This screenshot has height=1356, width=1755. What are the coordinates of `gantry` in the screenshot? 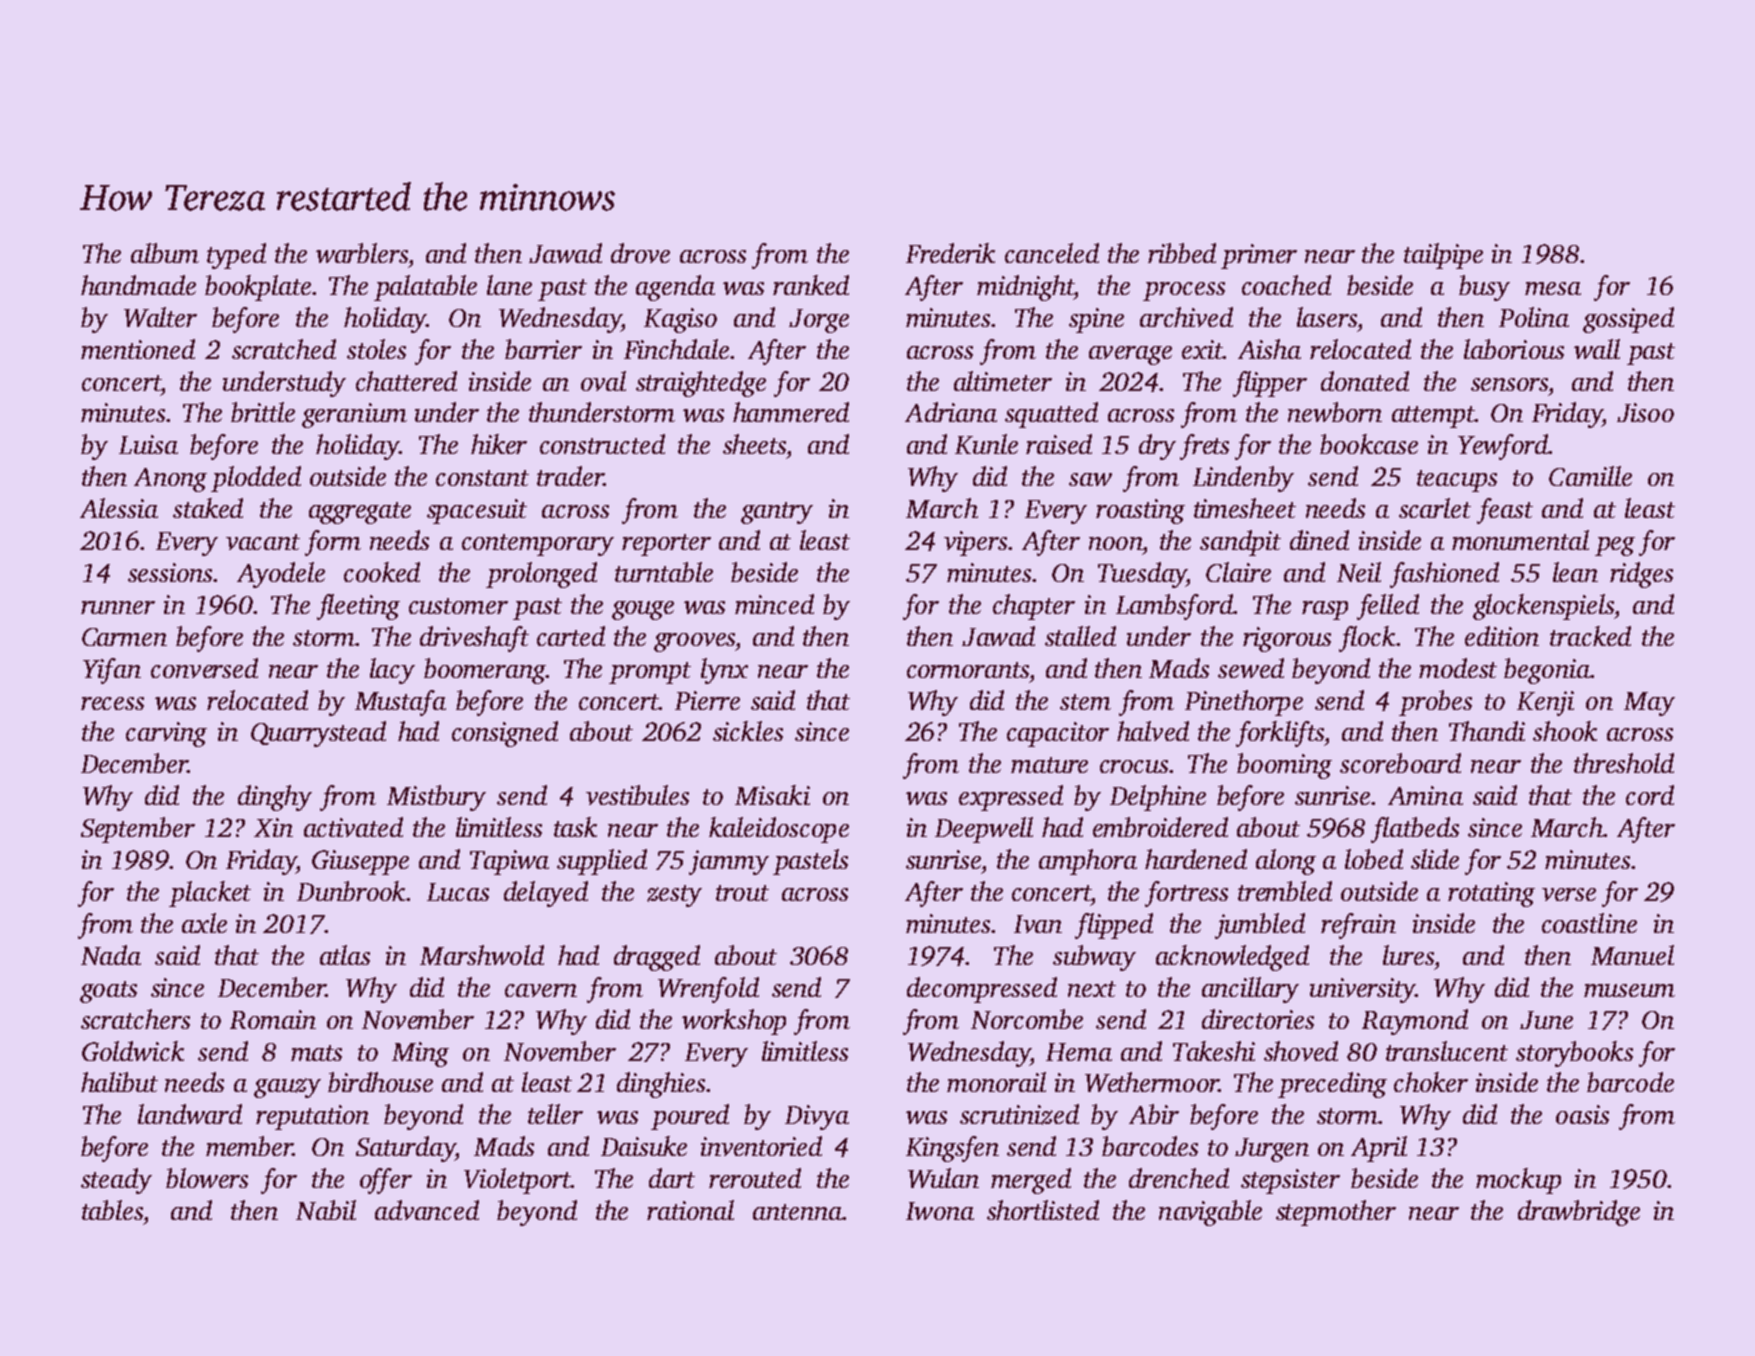 It's located at (777, 513).
